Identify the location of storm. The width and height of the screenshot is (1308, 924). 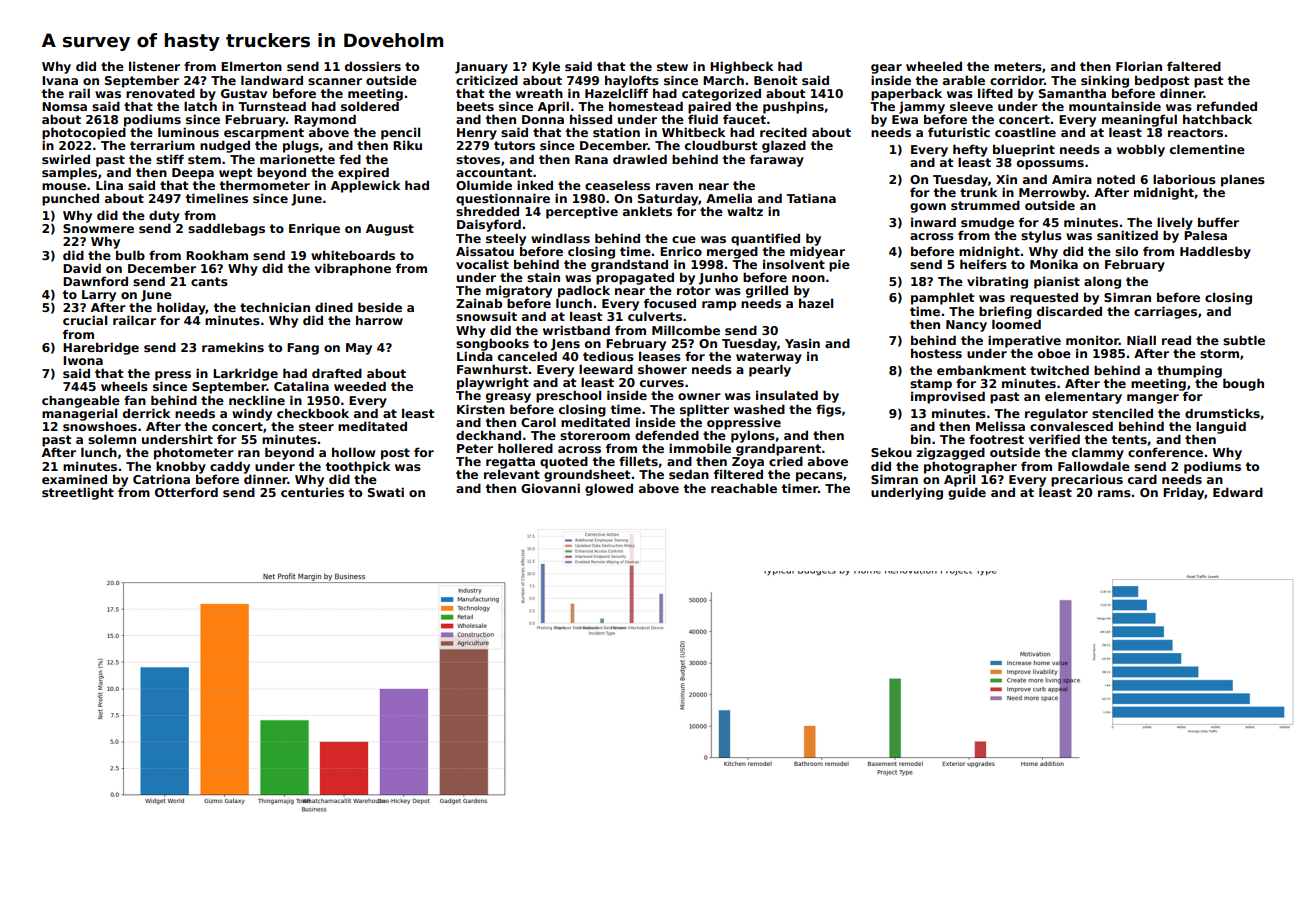
(1219, 353).
